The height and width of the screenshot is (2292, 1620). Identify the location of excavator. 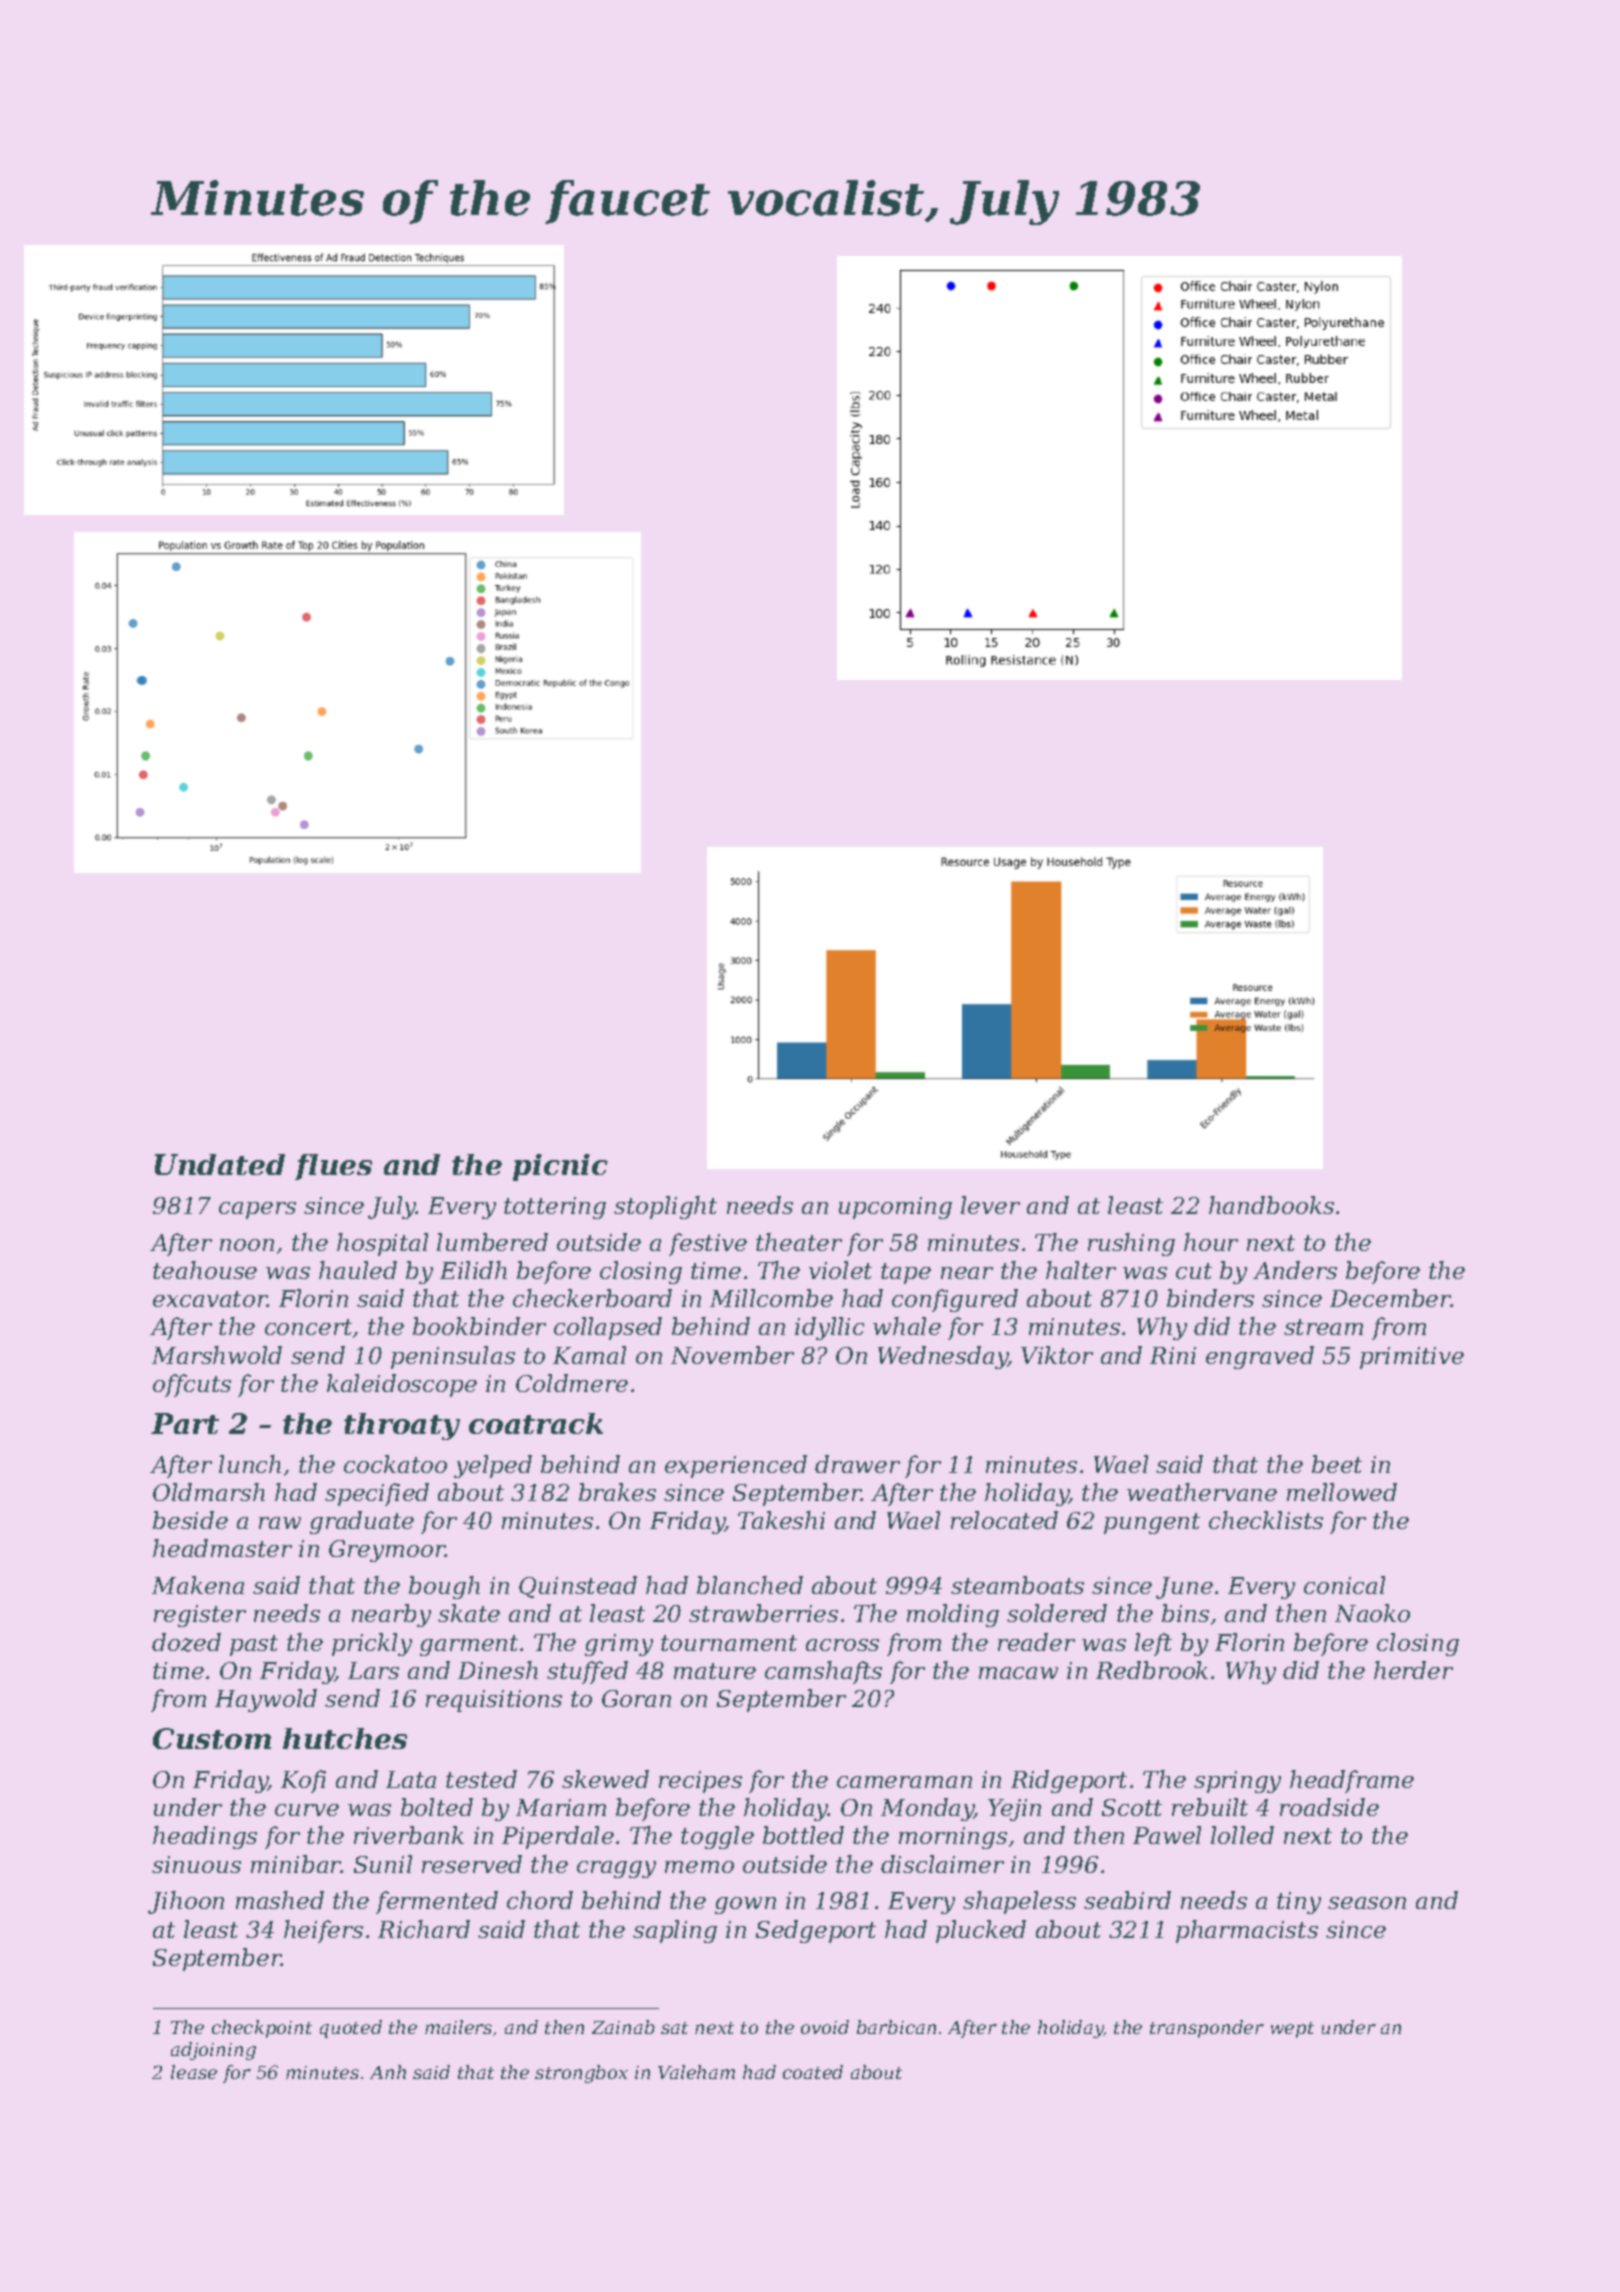
(210, 1299).
